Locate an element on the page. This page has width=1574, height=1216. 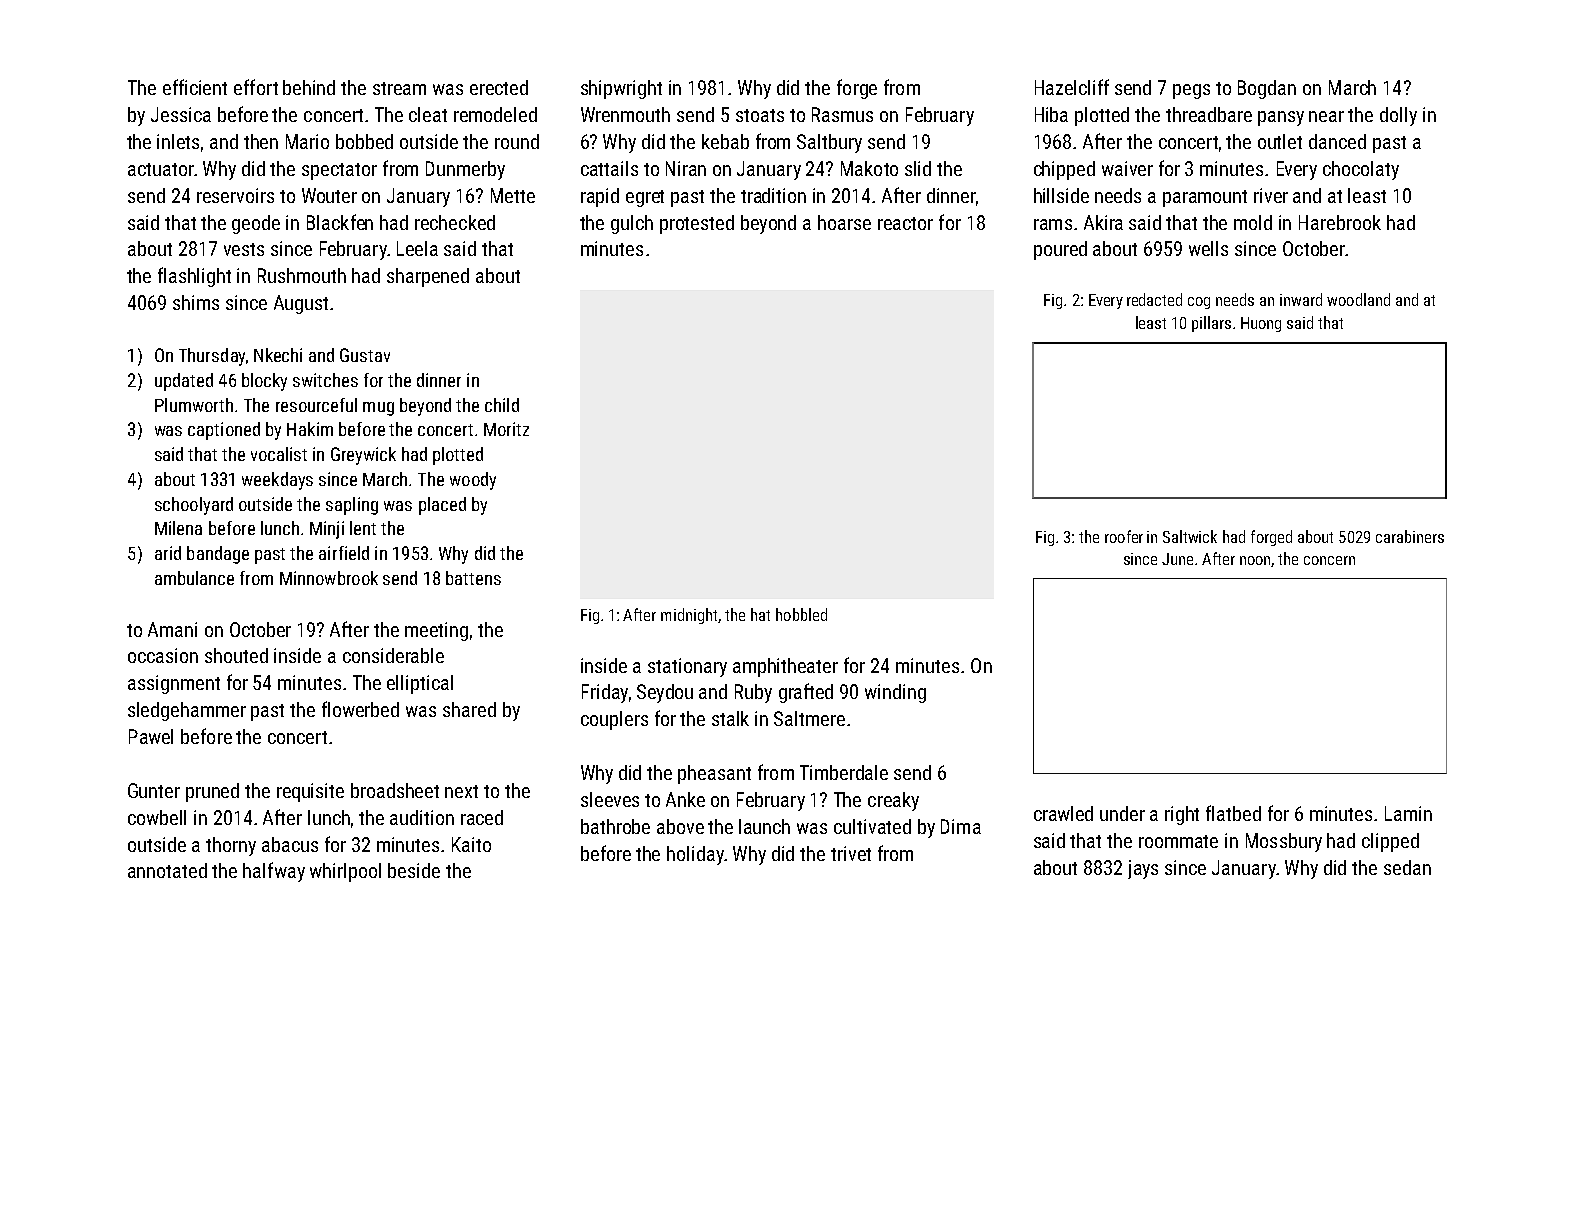
stationary is located at coordinates (687, 667).
